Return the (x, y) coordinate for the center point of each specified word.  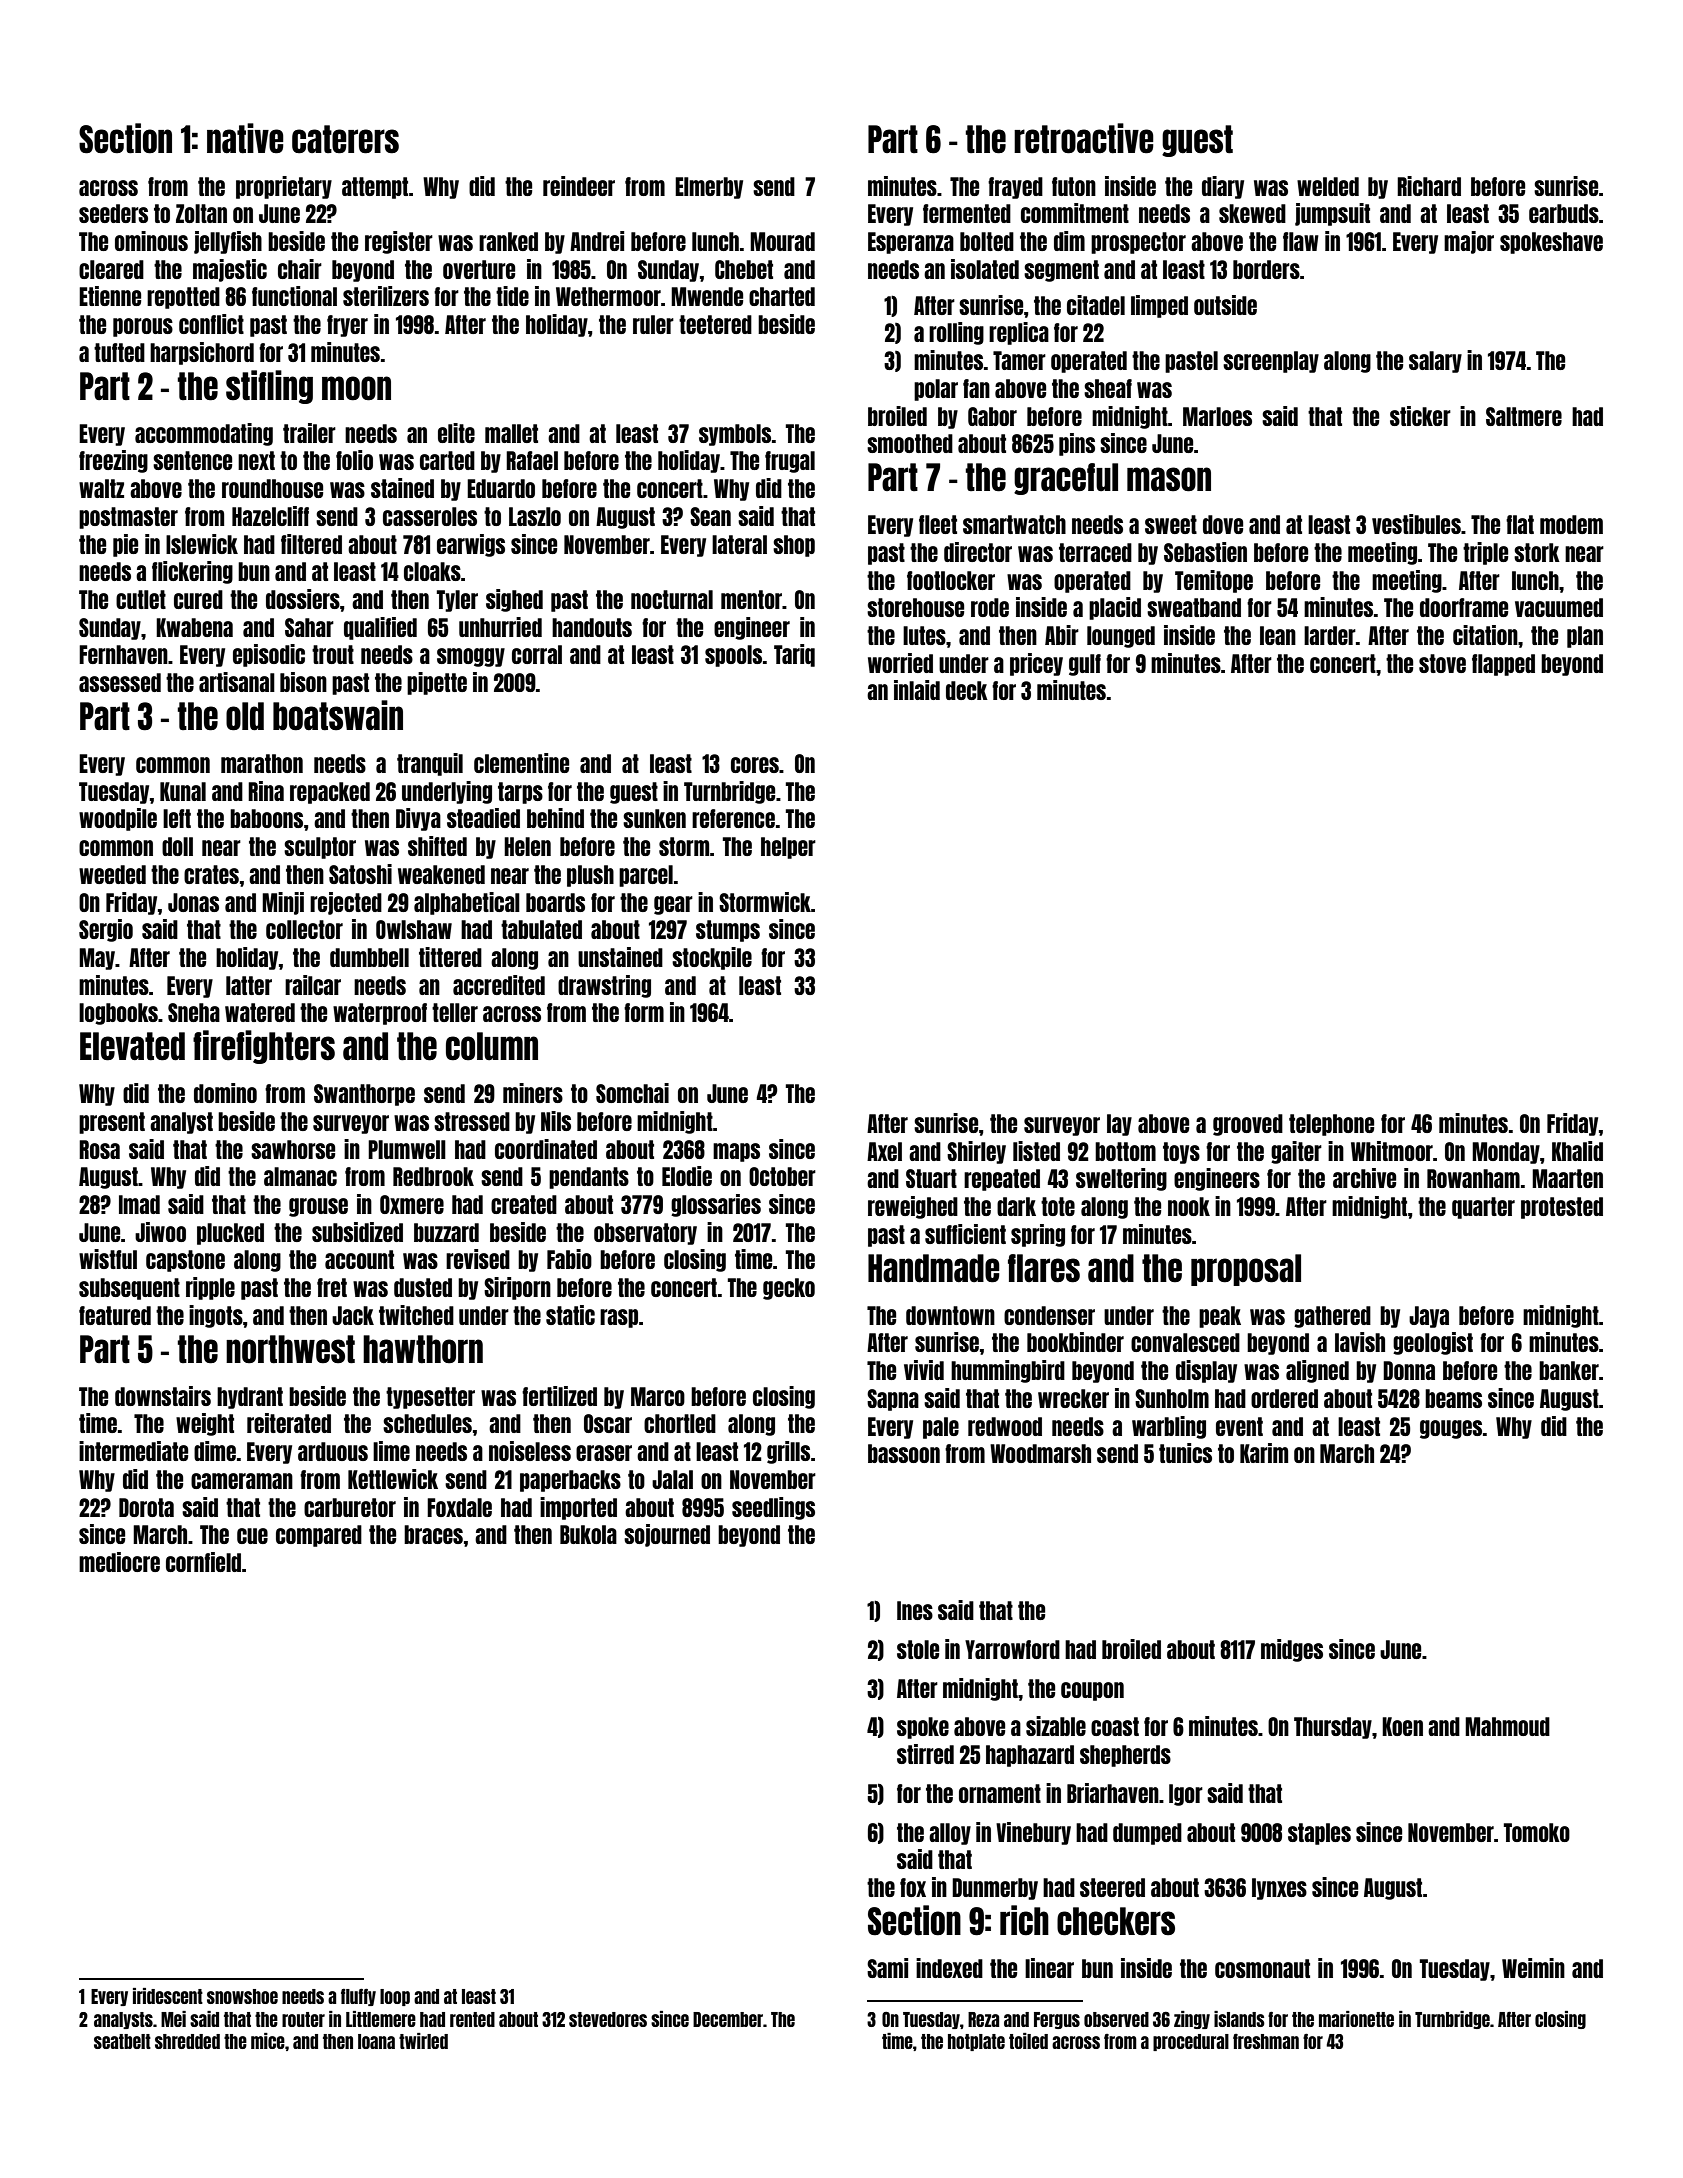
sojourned (667, 1535)
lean (1278, 635)
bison (303, 682)
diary (1223, 187)
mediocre (119, 1562)
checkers (1116, 1921)
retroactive (1084, 138)
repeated (1002, 1180)
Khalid (1577, 1151)
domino (225, 1093)
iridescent (168, 1996)
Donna (1409, 1370)
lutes (924, 635)
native (245, 138)
